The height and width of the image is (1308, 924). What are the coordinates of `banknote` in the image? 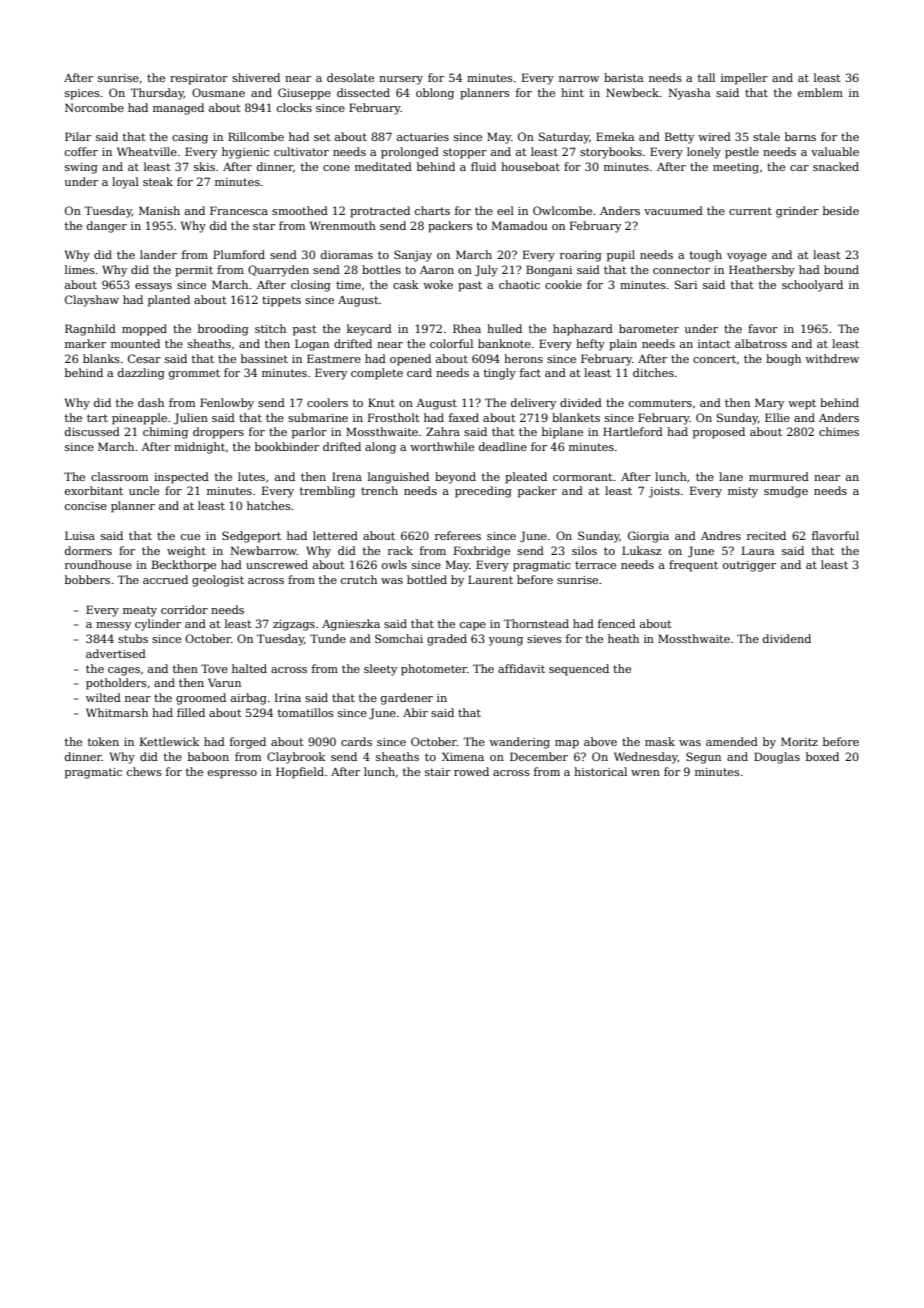 It's located at (504, 343).
